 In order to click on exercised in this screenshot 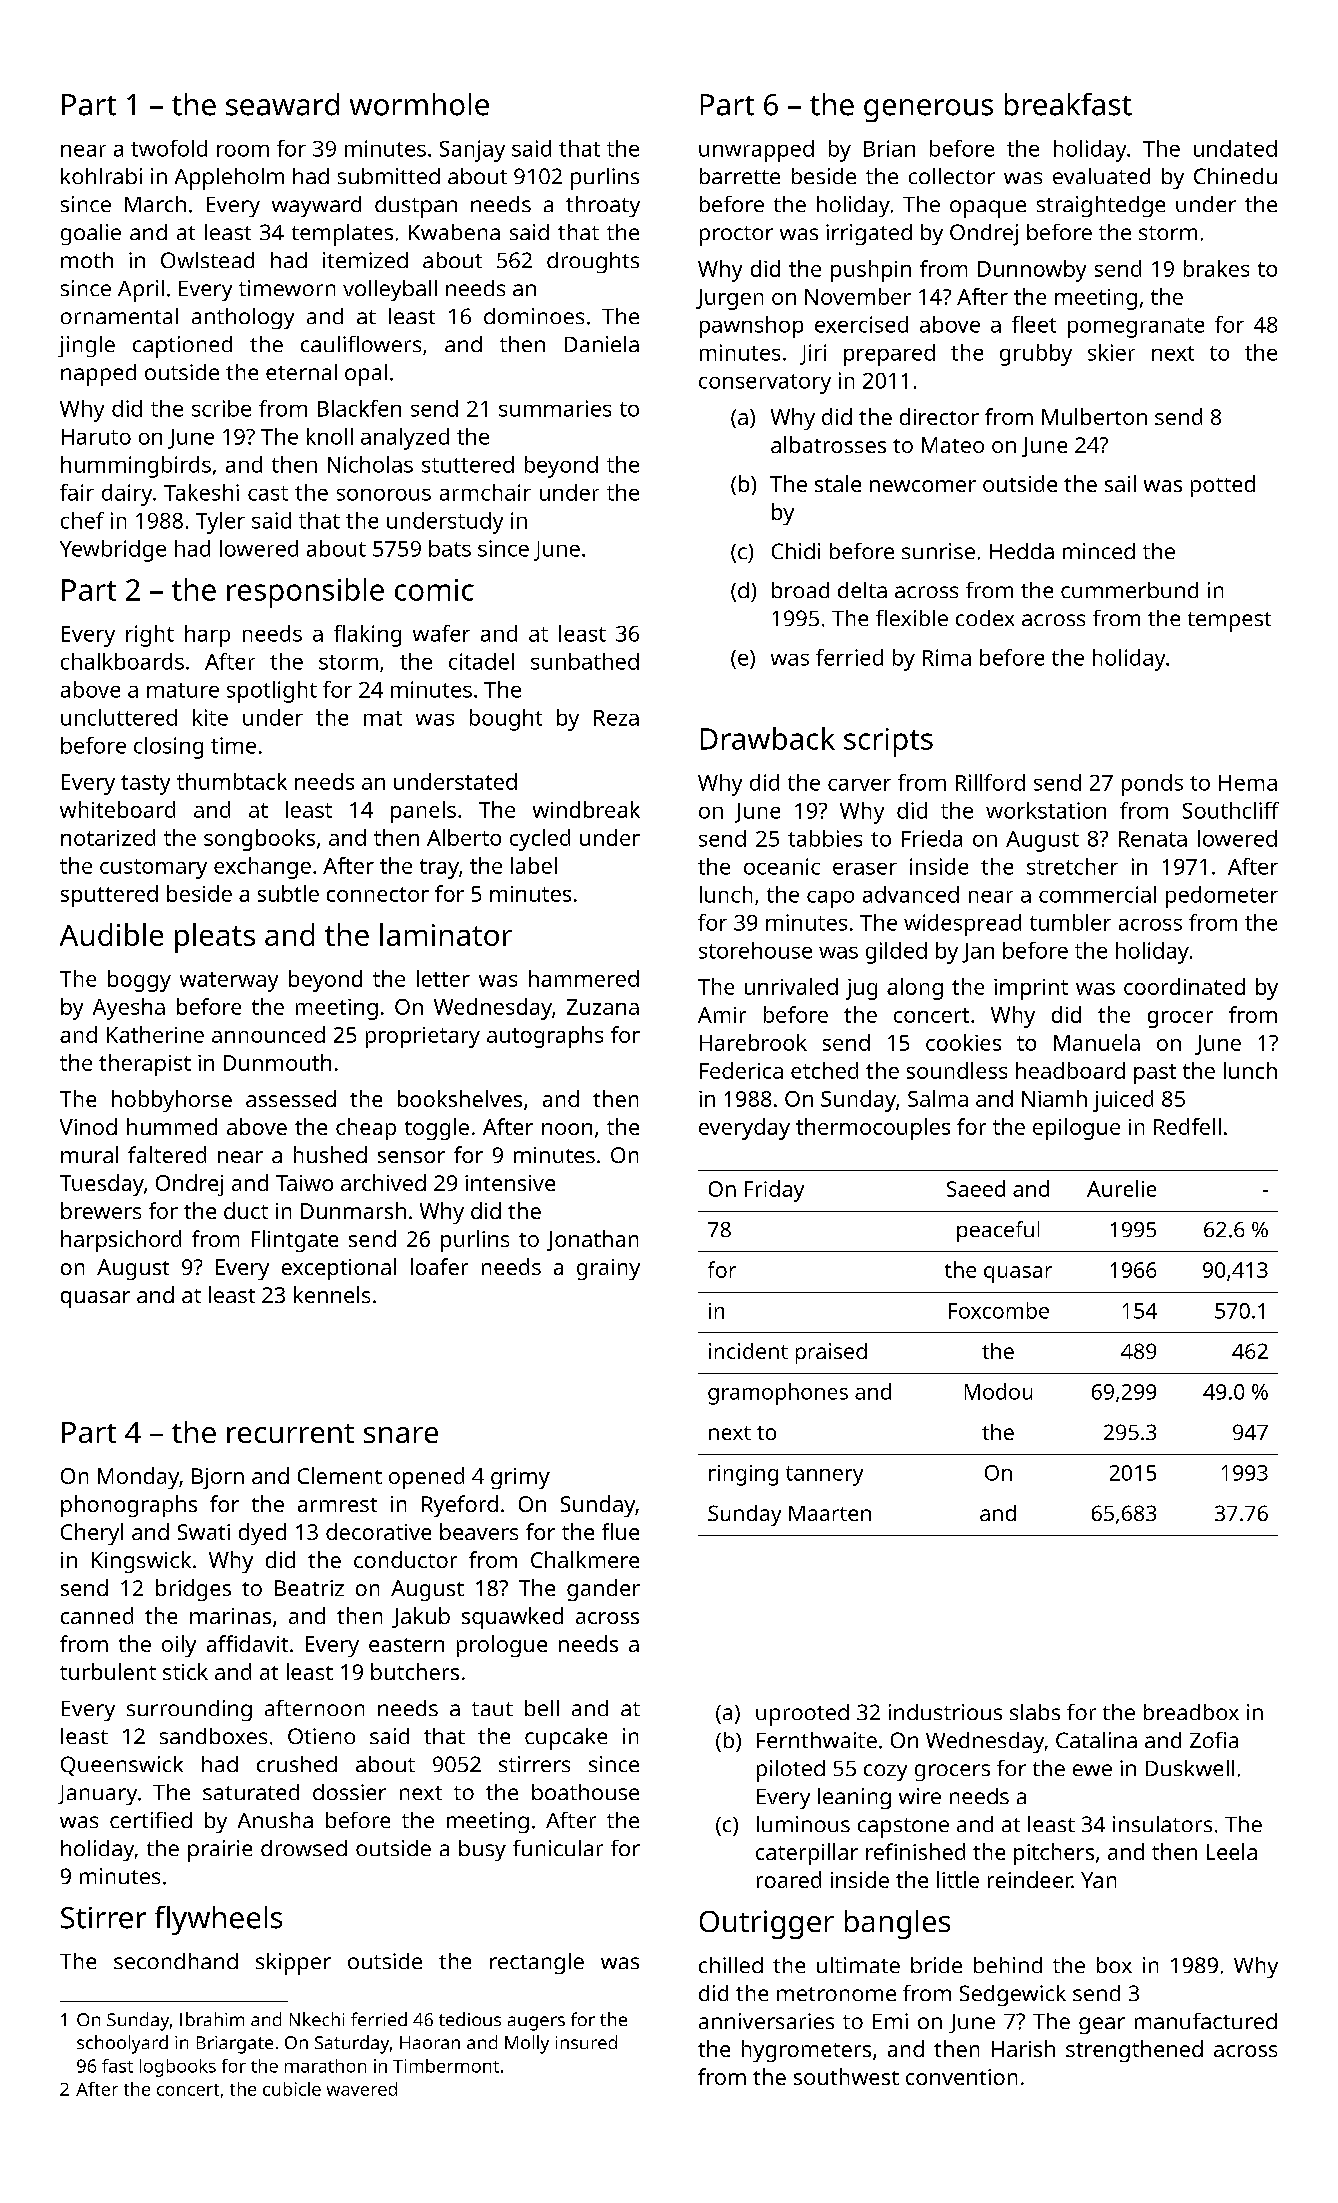, I will do `click(861, 324)`.
